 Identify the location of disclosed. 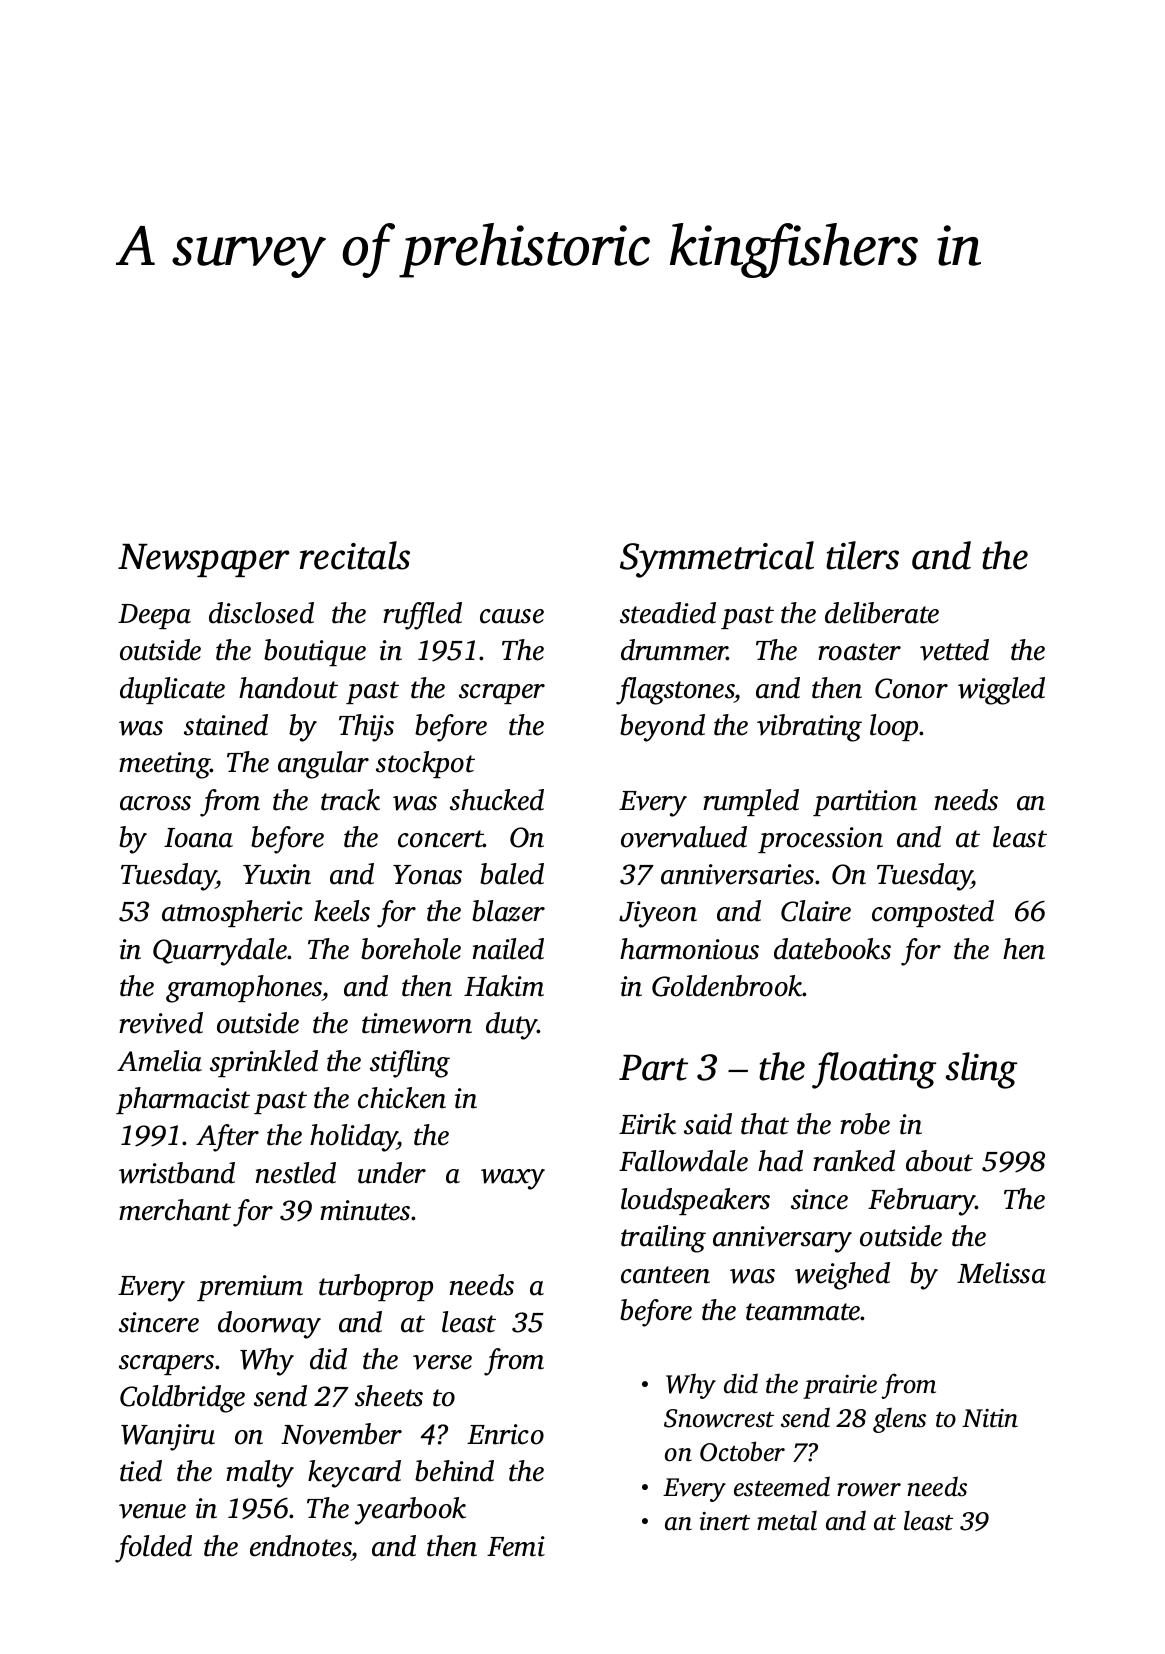
(261, 613).
